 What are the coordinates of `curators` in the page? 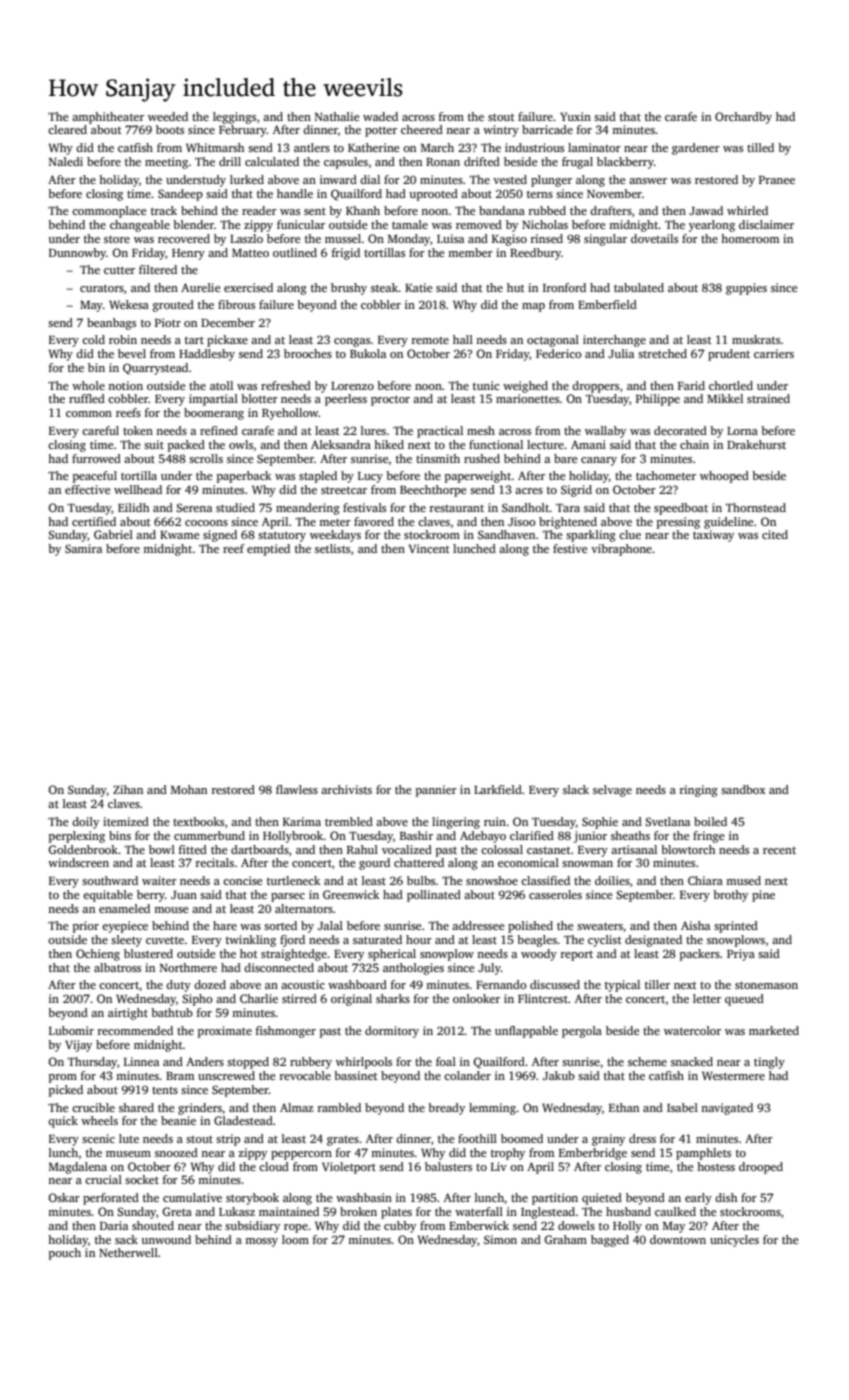 It's located at (102, 288).
